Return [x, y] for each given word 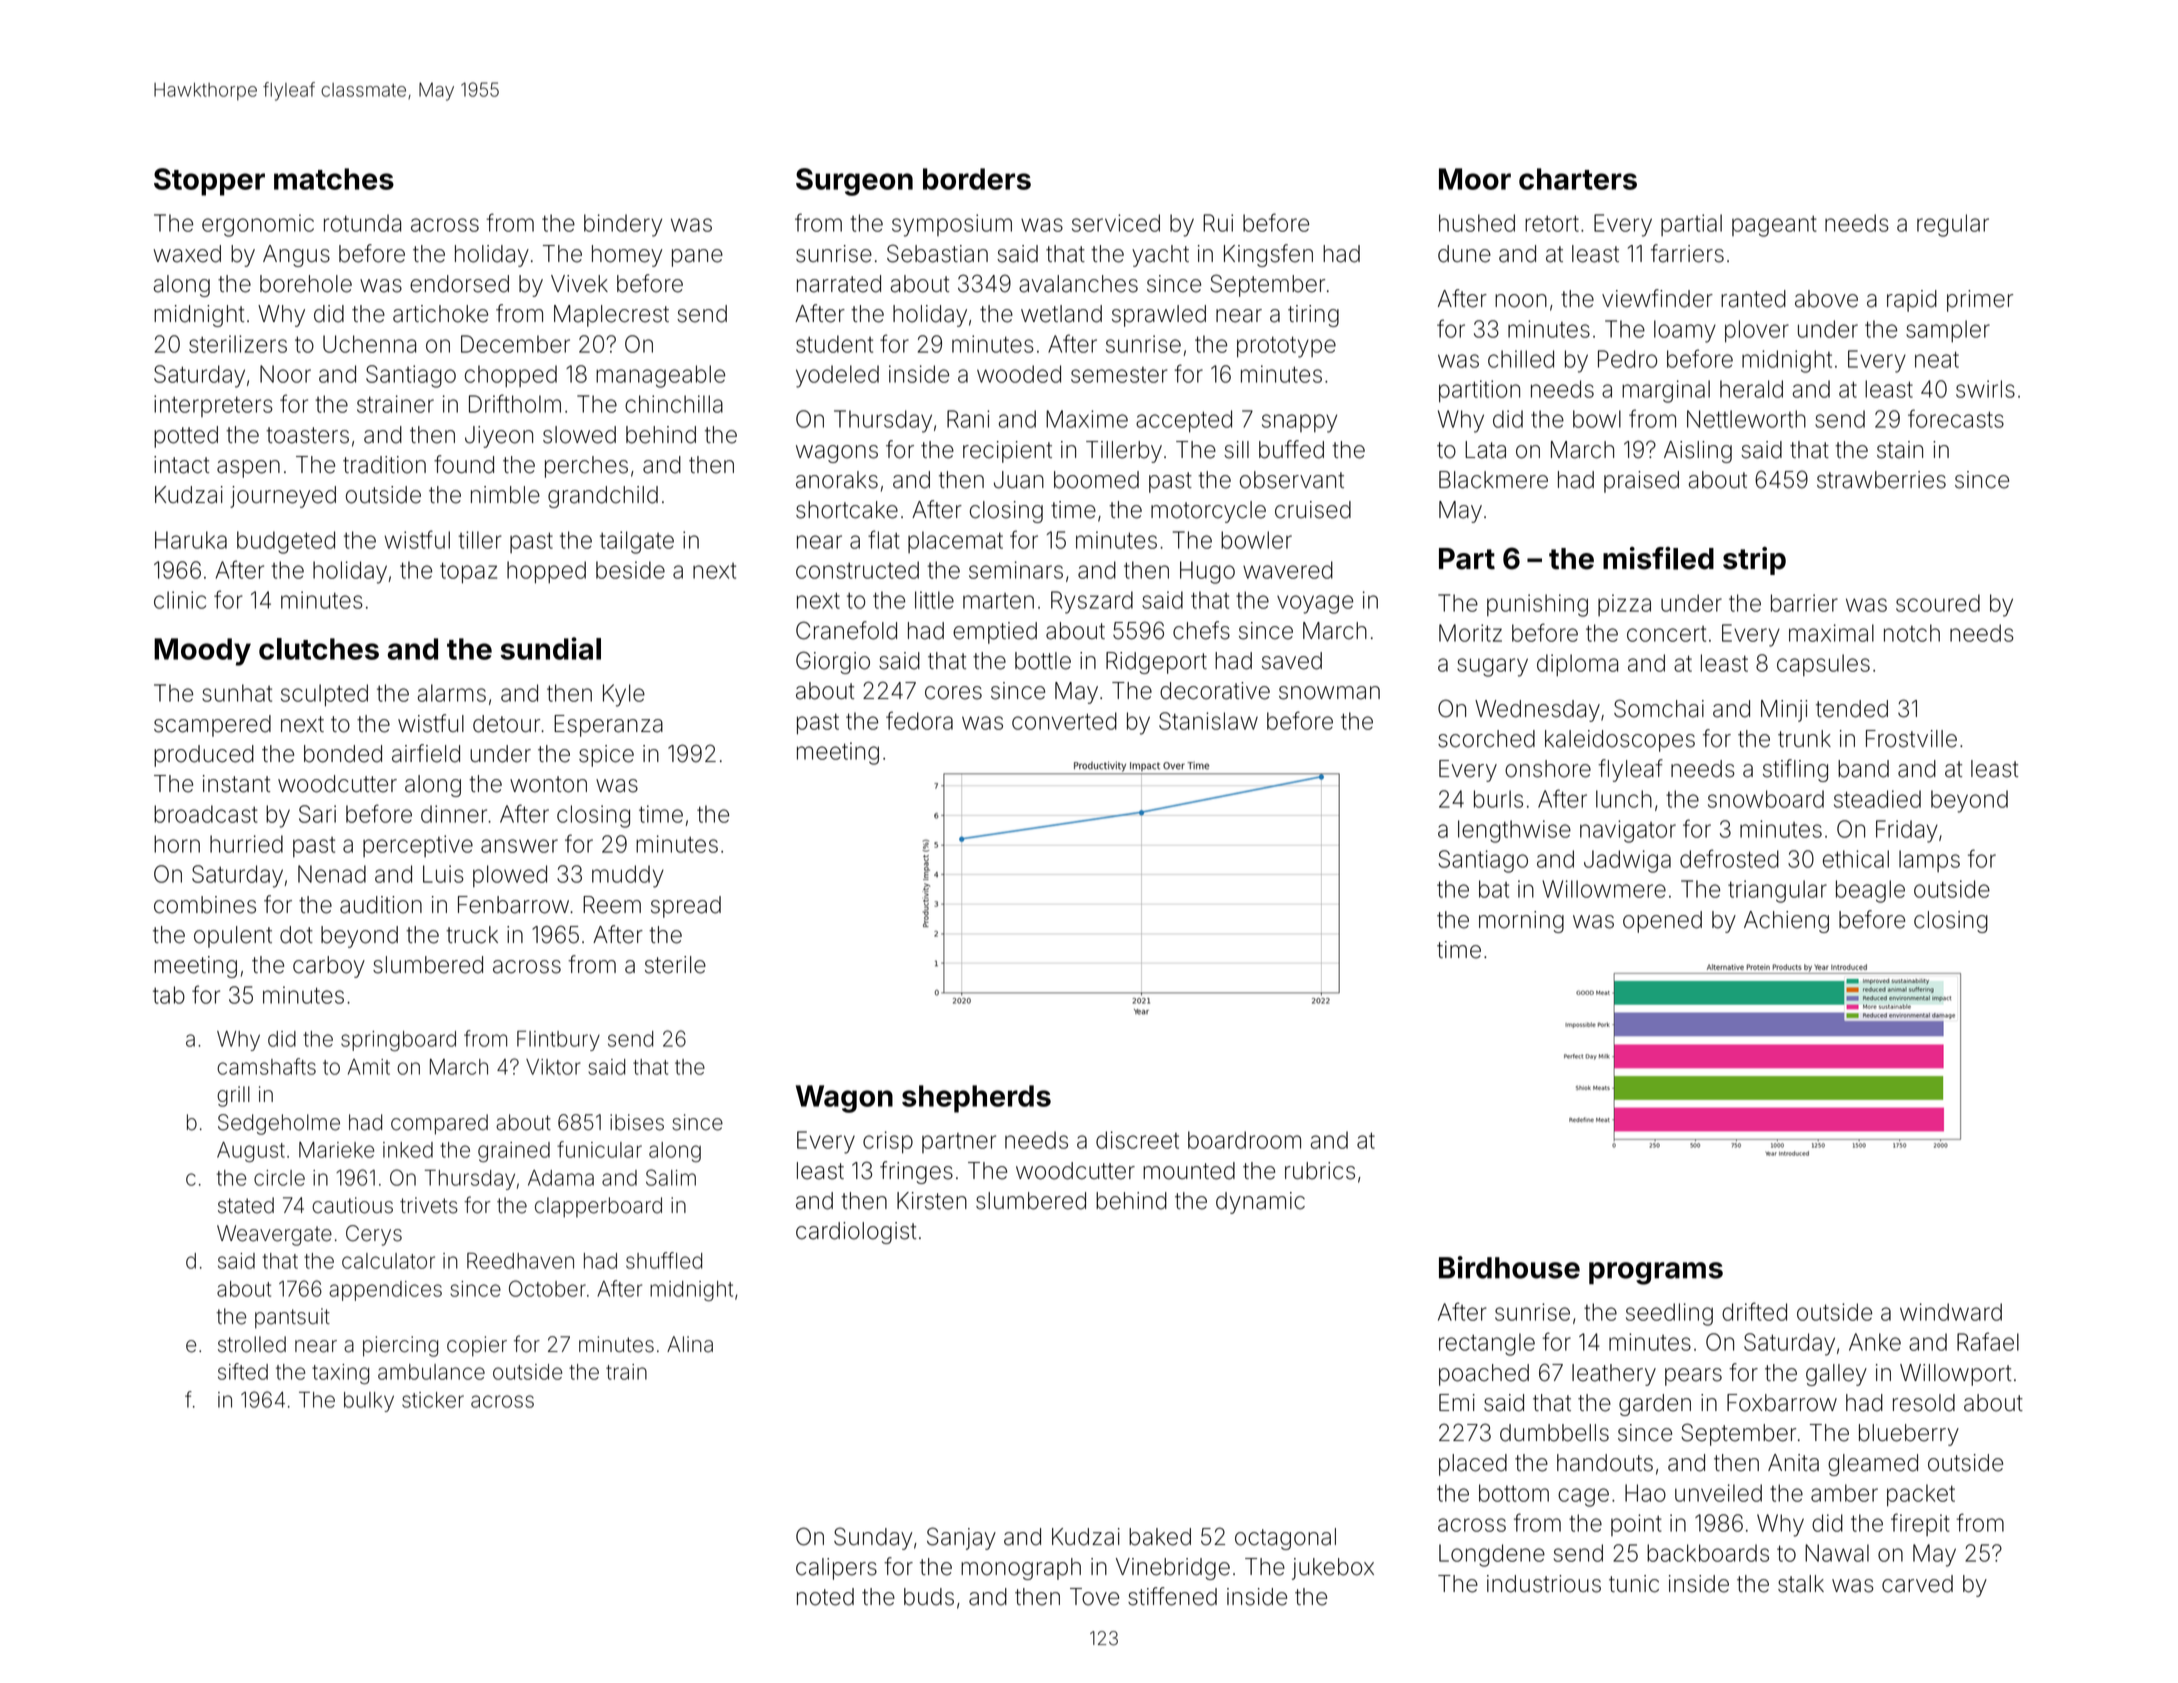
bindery [623, 225]
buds [929, 1597]
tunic [1634, 1584]
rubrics [1320, 1171]
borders [977, 179]
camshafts [266, 1066]
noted [825, 1597]
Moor [1475, 179]
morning [1521, 922]
